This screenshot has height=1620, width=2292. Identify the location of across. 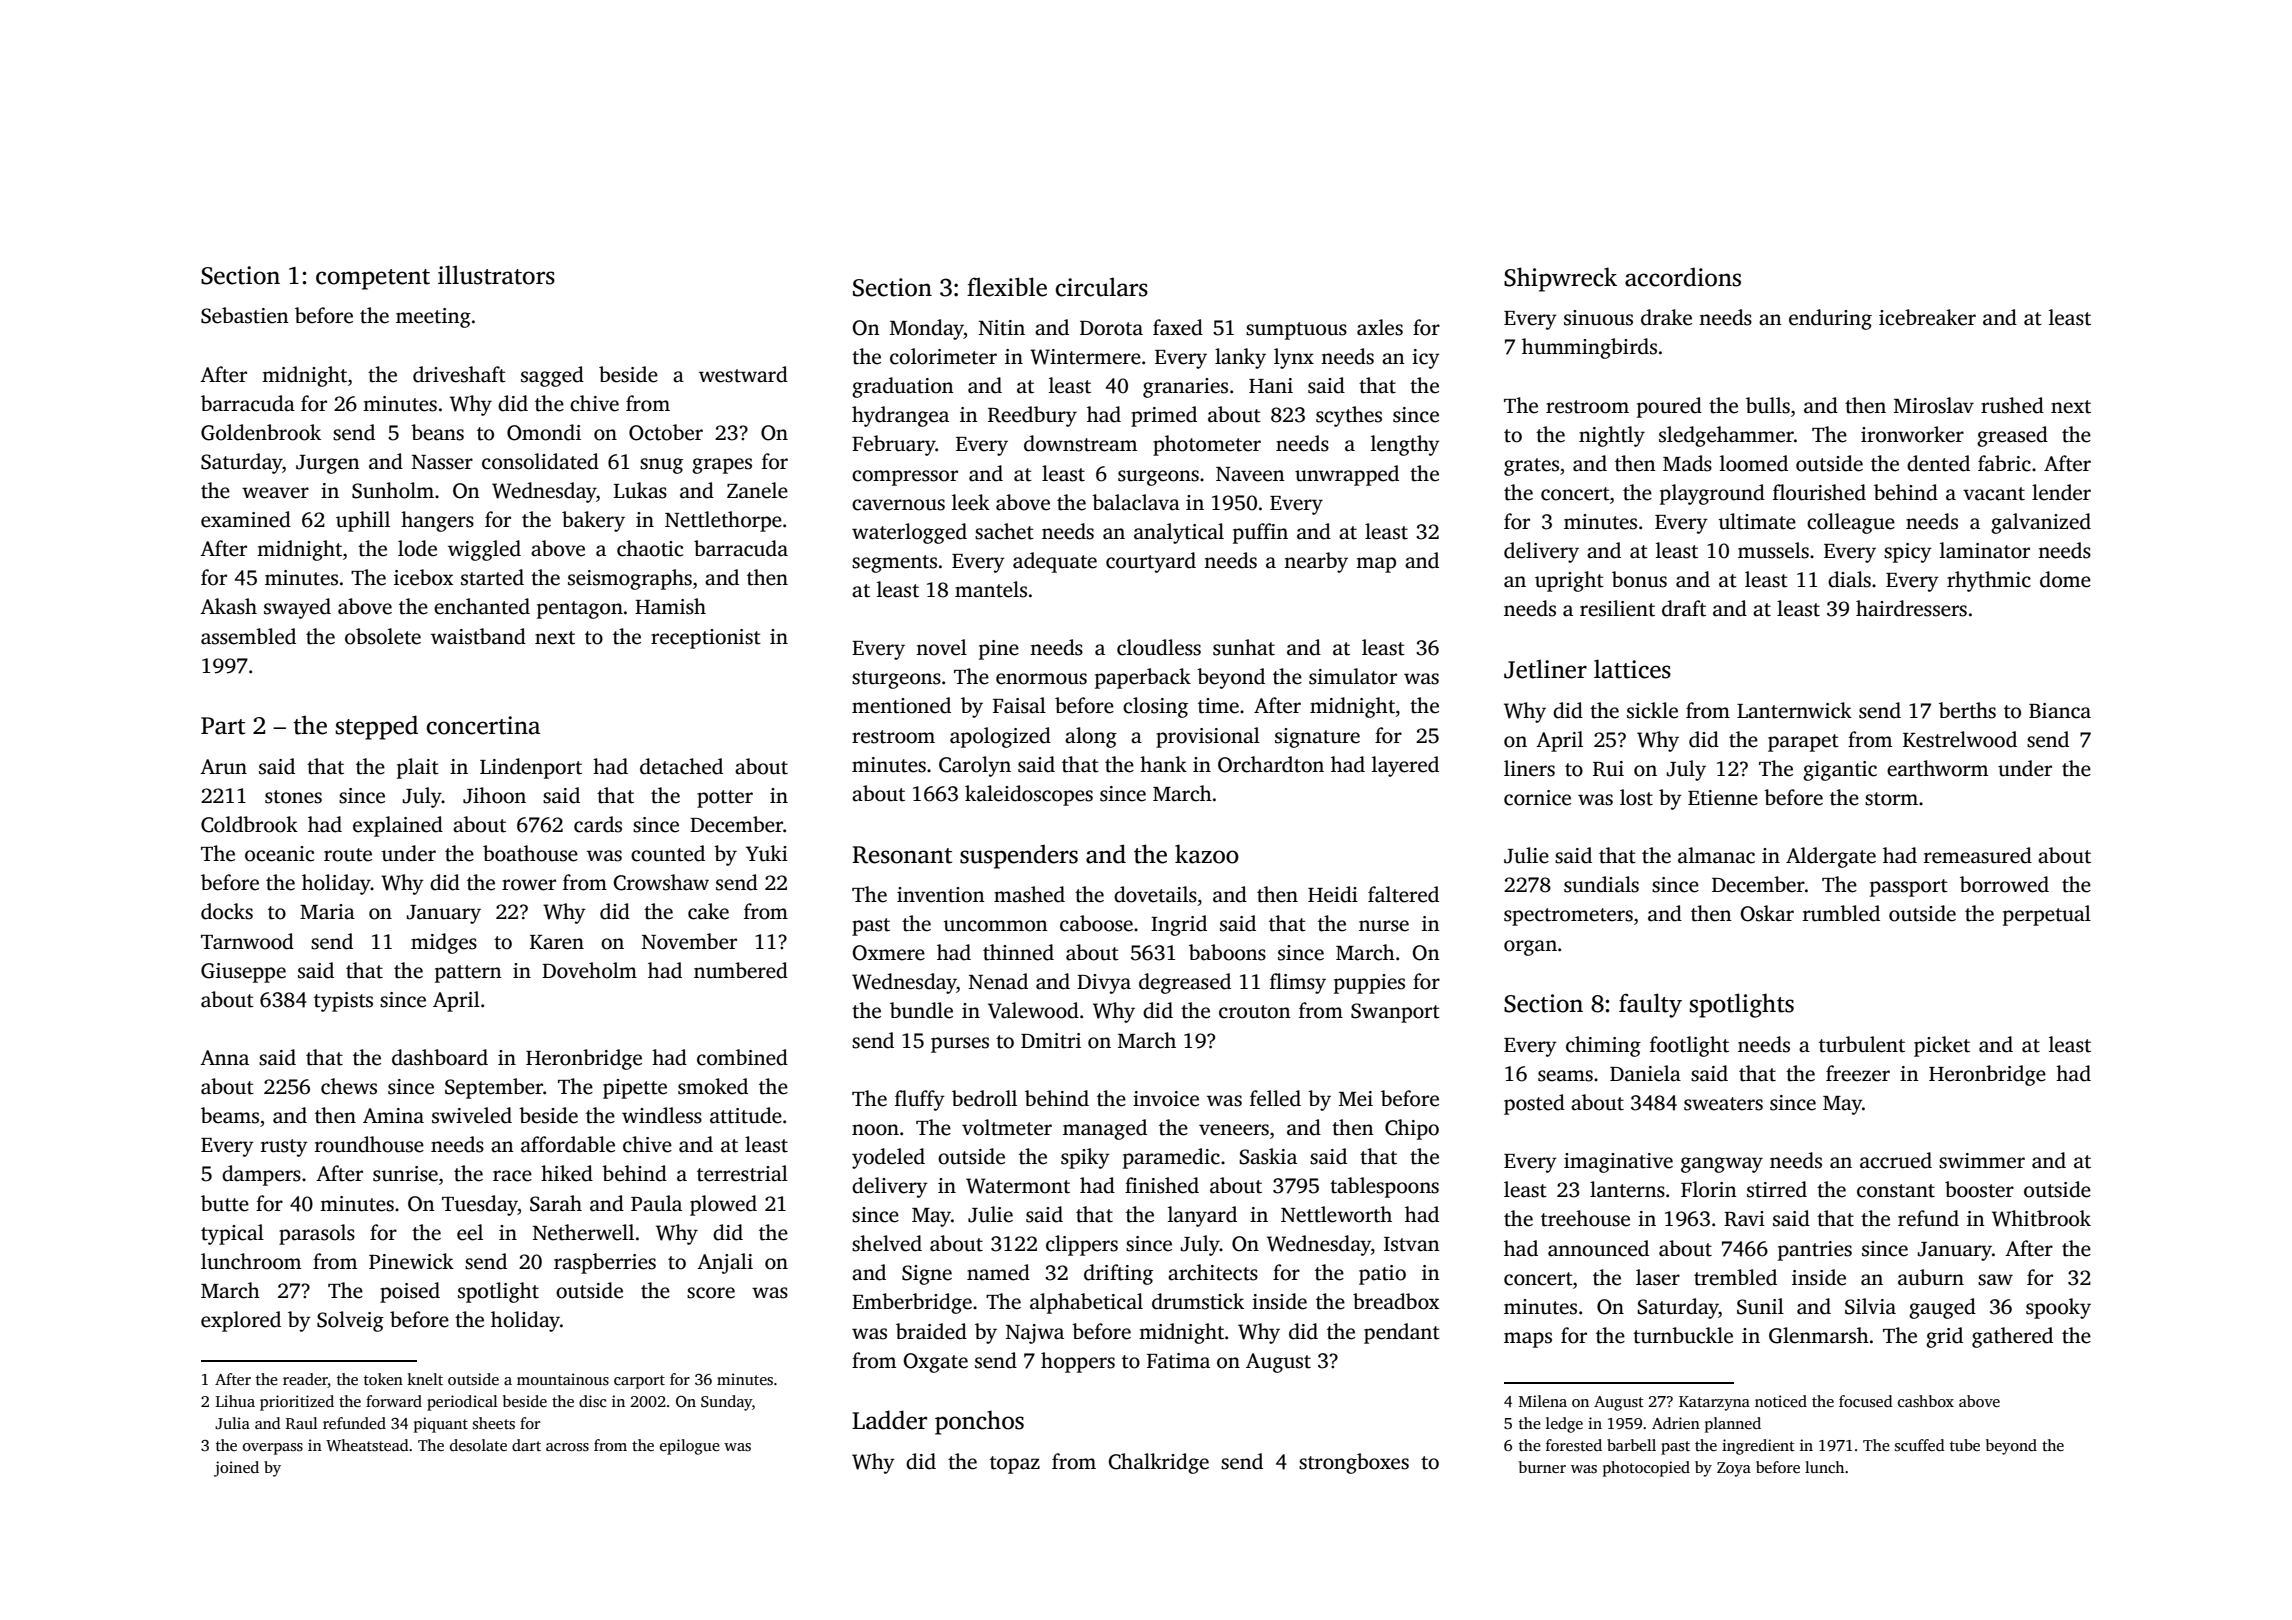
(567, 1447).
